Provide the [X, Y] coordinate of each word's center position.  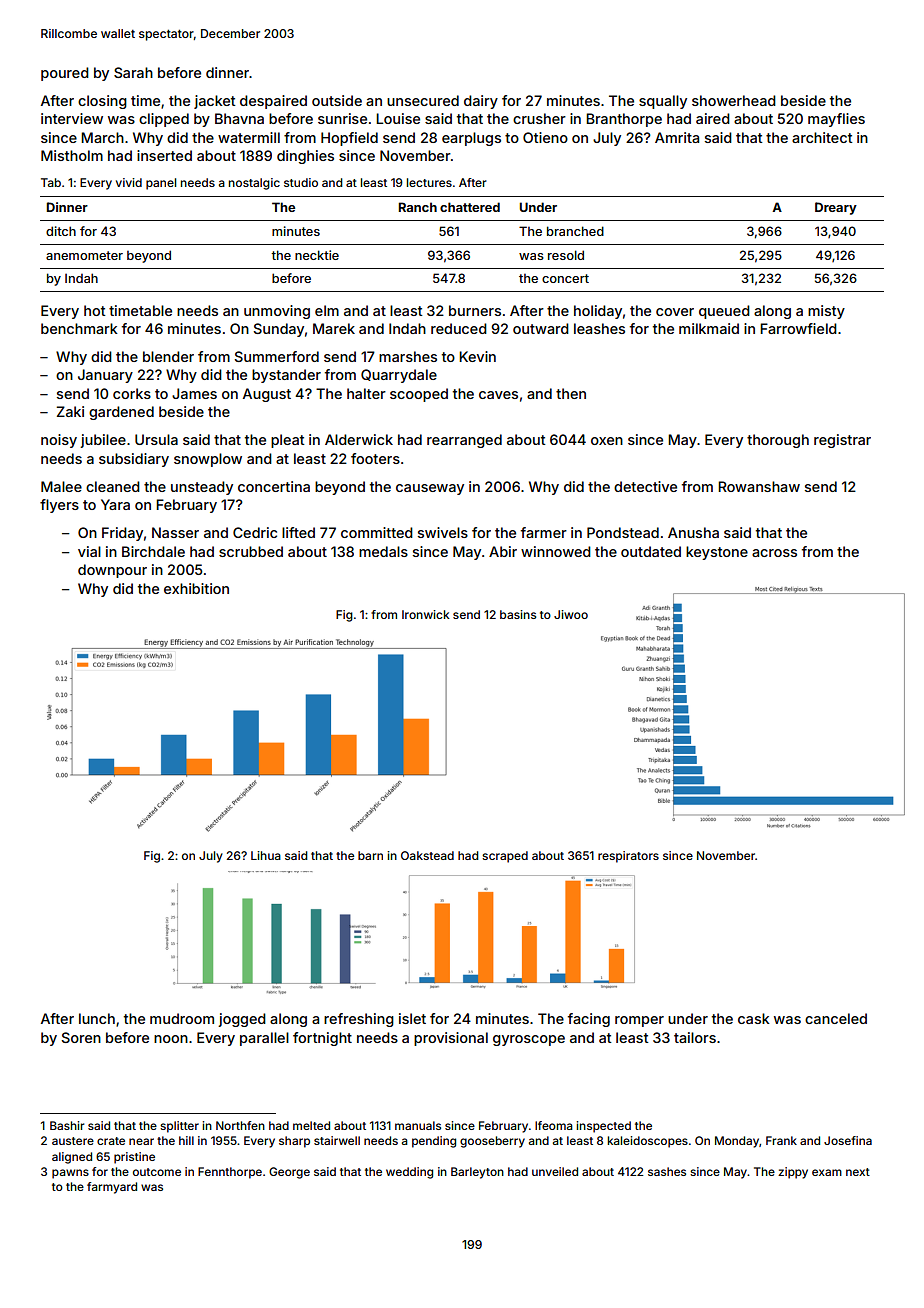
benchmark [79, 328]
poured [65, 74]
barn [370, 855]
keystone [717, 553]
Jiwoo [571, 614]
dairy [481, 102]
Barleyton [477, 1173]
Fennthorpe [230, 1173]
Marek [334, 328]
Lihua [266, 855]
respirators [628, 857]
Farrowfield [798, 328]
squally [663, 102]
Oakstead [427, 855]
